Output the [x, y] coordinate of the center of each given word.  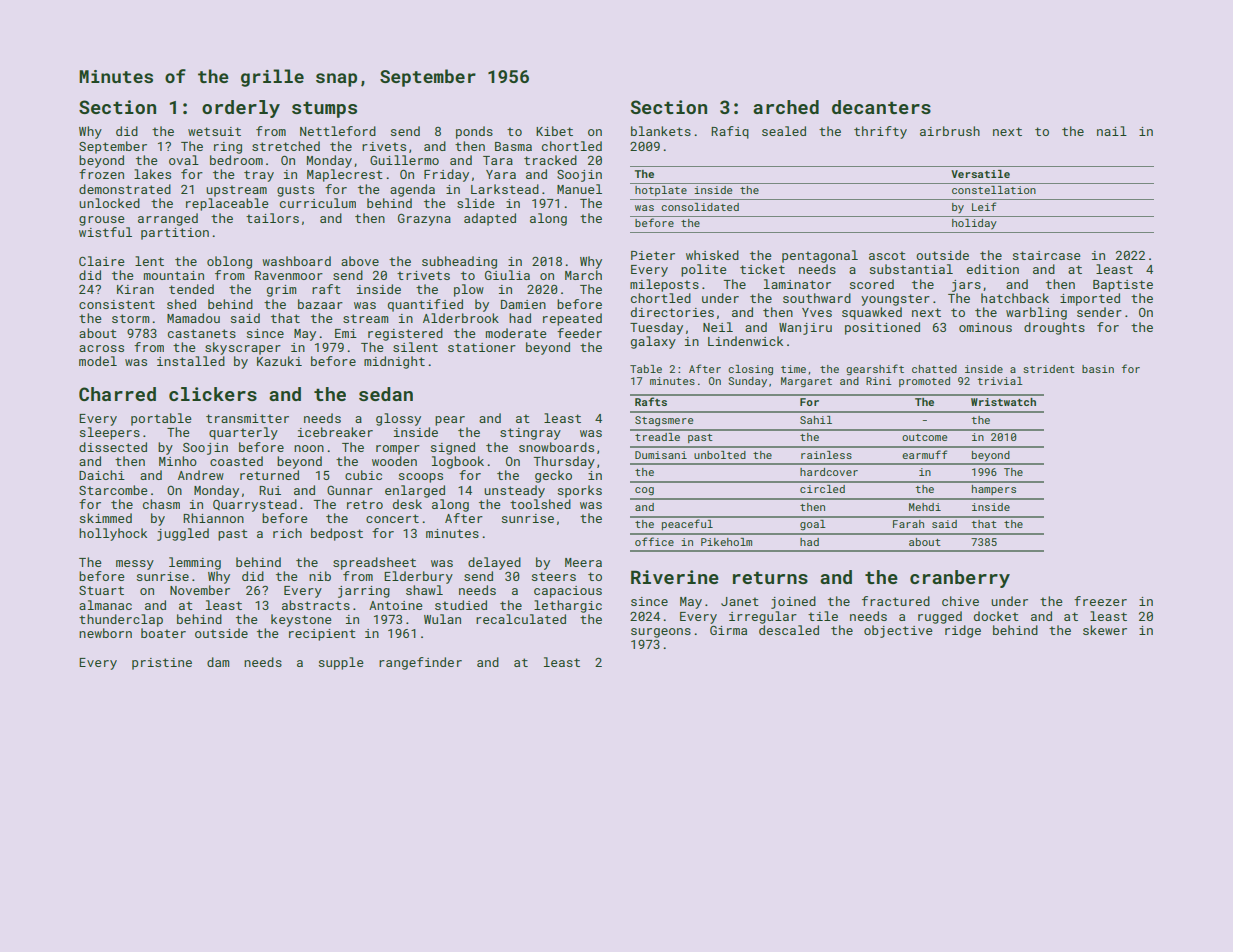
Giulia [507, 275]
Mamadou [193, 318]
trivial [1000, 381]
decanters [881, 107]
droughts [1054, 328]
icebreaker [335, 432]
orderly [241, 109]
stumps [324, 109]
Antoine [396, 605]
